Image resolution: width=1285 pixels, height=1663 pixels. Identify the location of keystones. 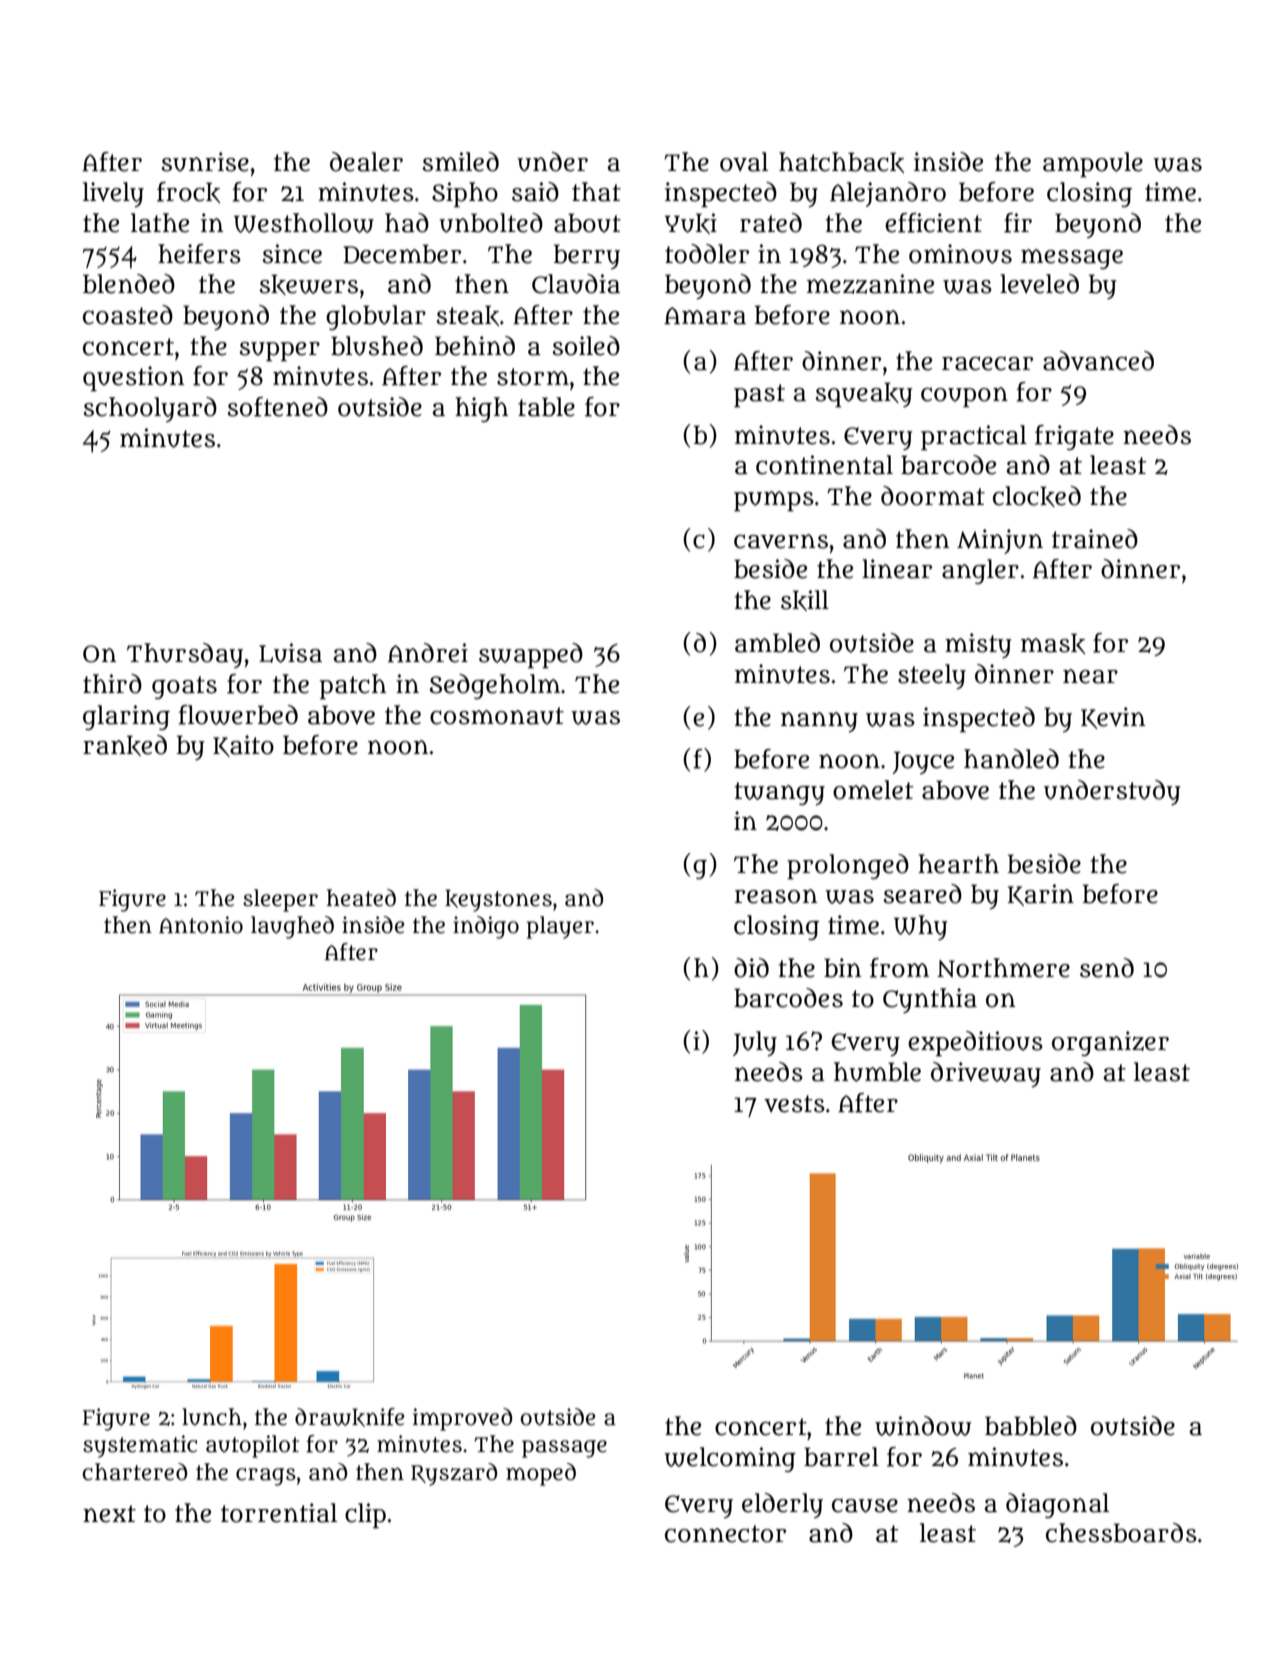
(498, 900).
